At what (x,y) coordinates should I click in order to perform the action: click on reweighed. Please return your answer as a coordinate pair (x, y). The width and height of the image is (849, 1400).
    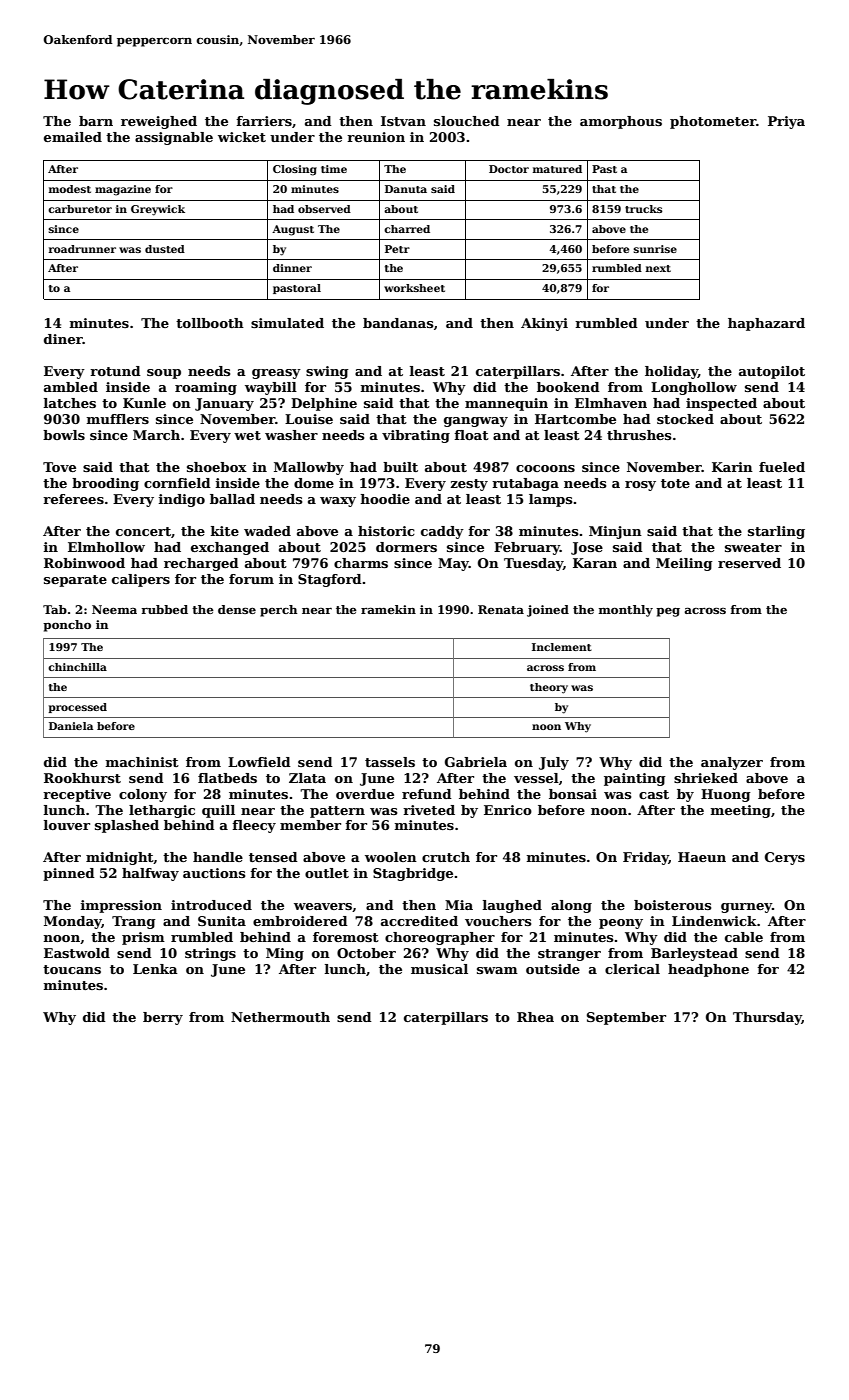
    Looking at the image, I should click on (159, 122).
